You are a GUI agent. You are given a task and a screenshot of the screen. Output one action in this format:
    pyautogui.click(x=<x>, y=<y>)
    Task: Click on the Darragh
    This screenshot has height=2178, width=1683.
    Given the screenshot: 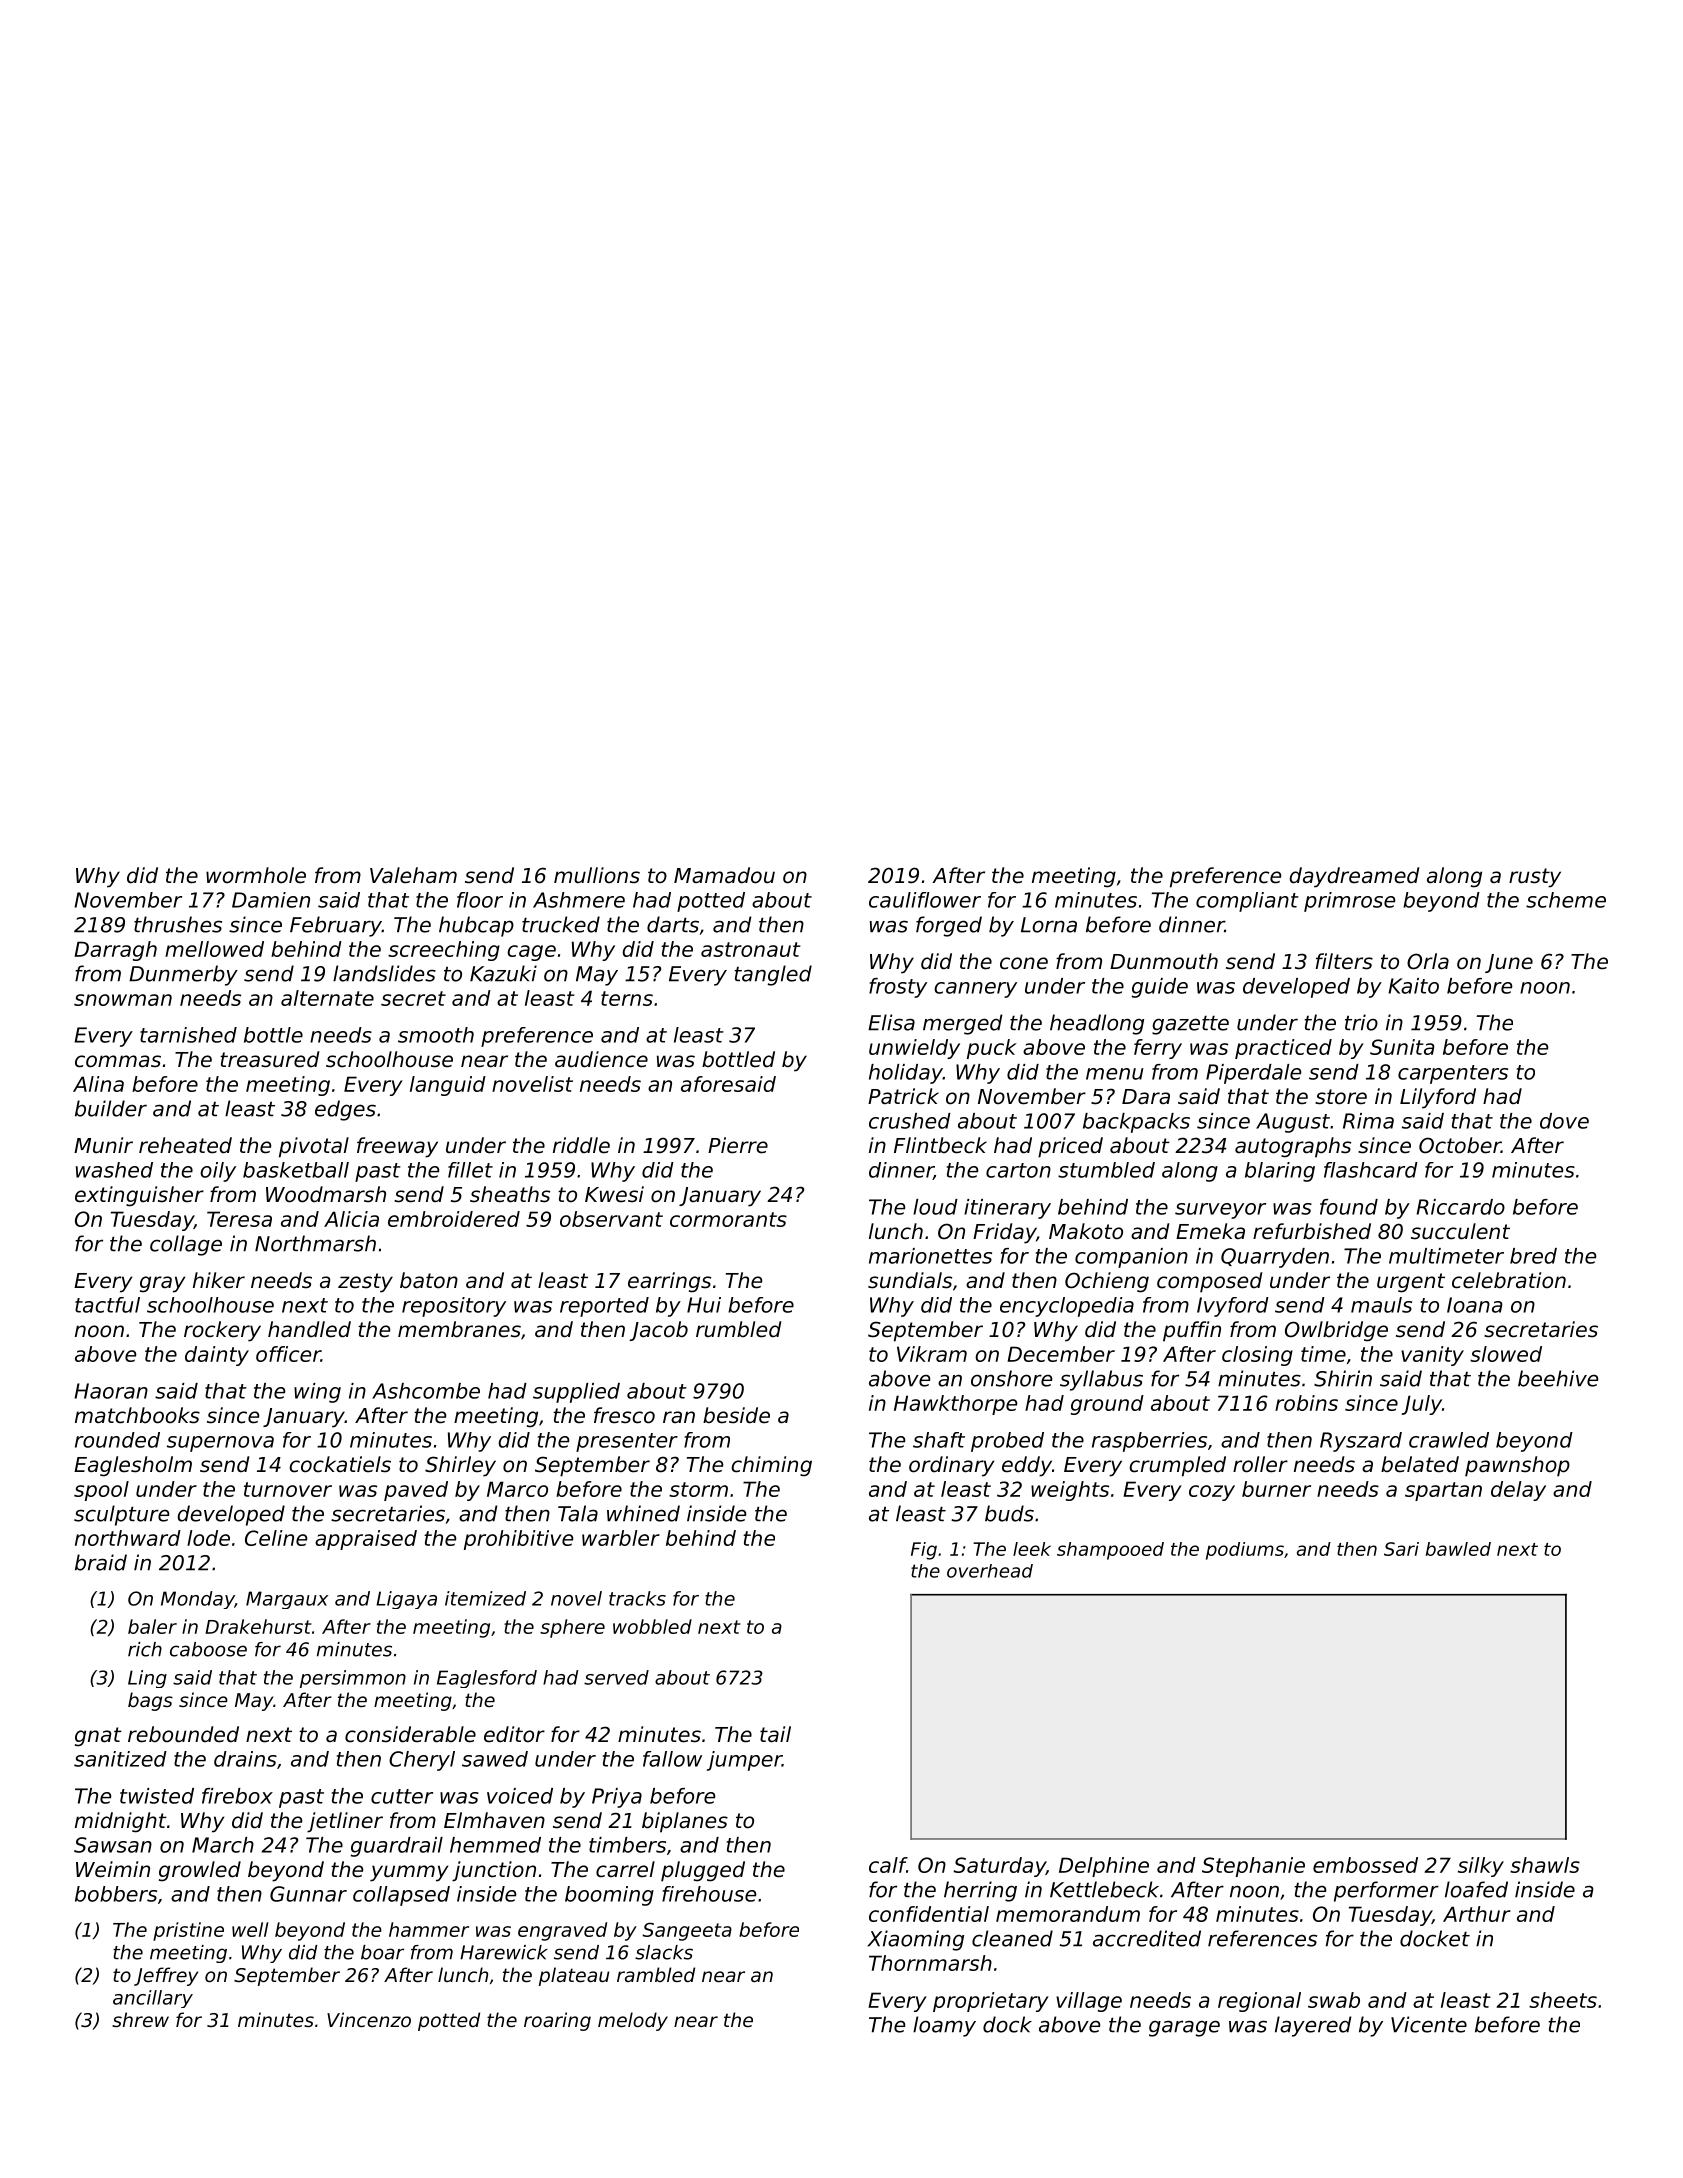 What is the action you would take?
    pyautogui.click(x=115, y=951)
